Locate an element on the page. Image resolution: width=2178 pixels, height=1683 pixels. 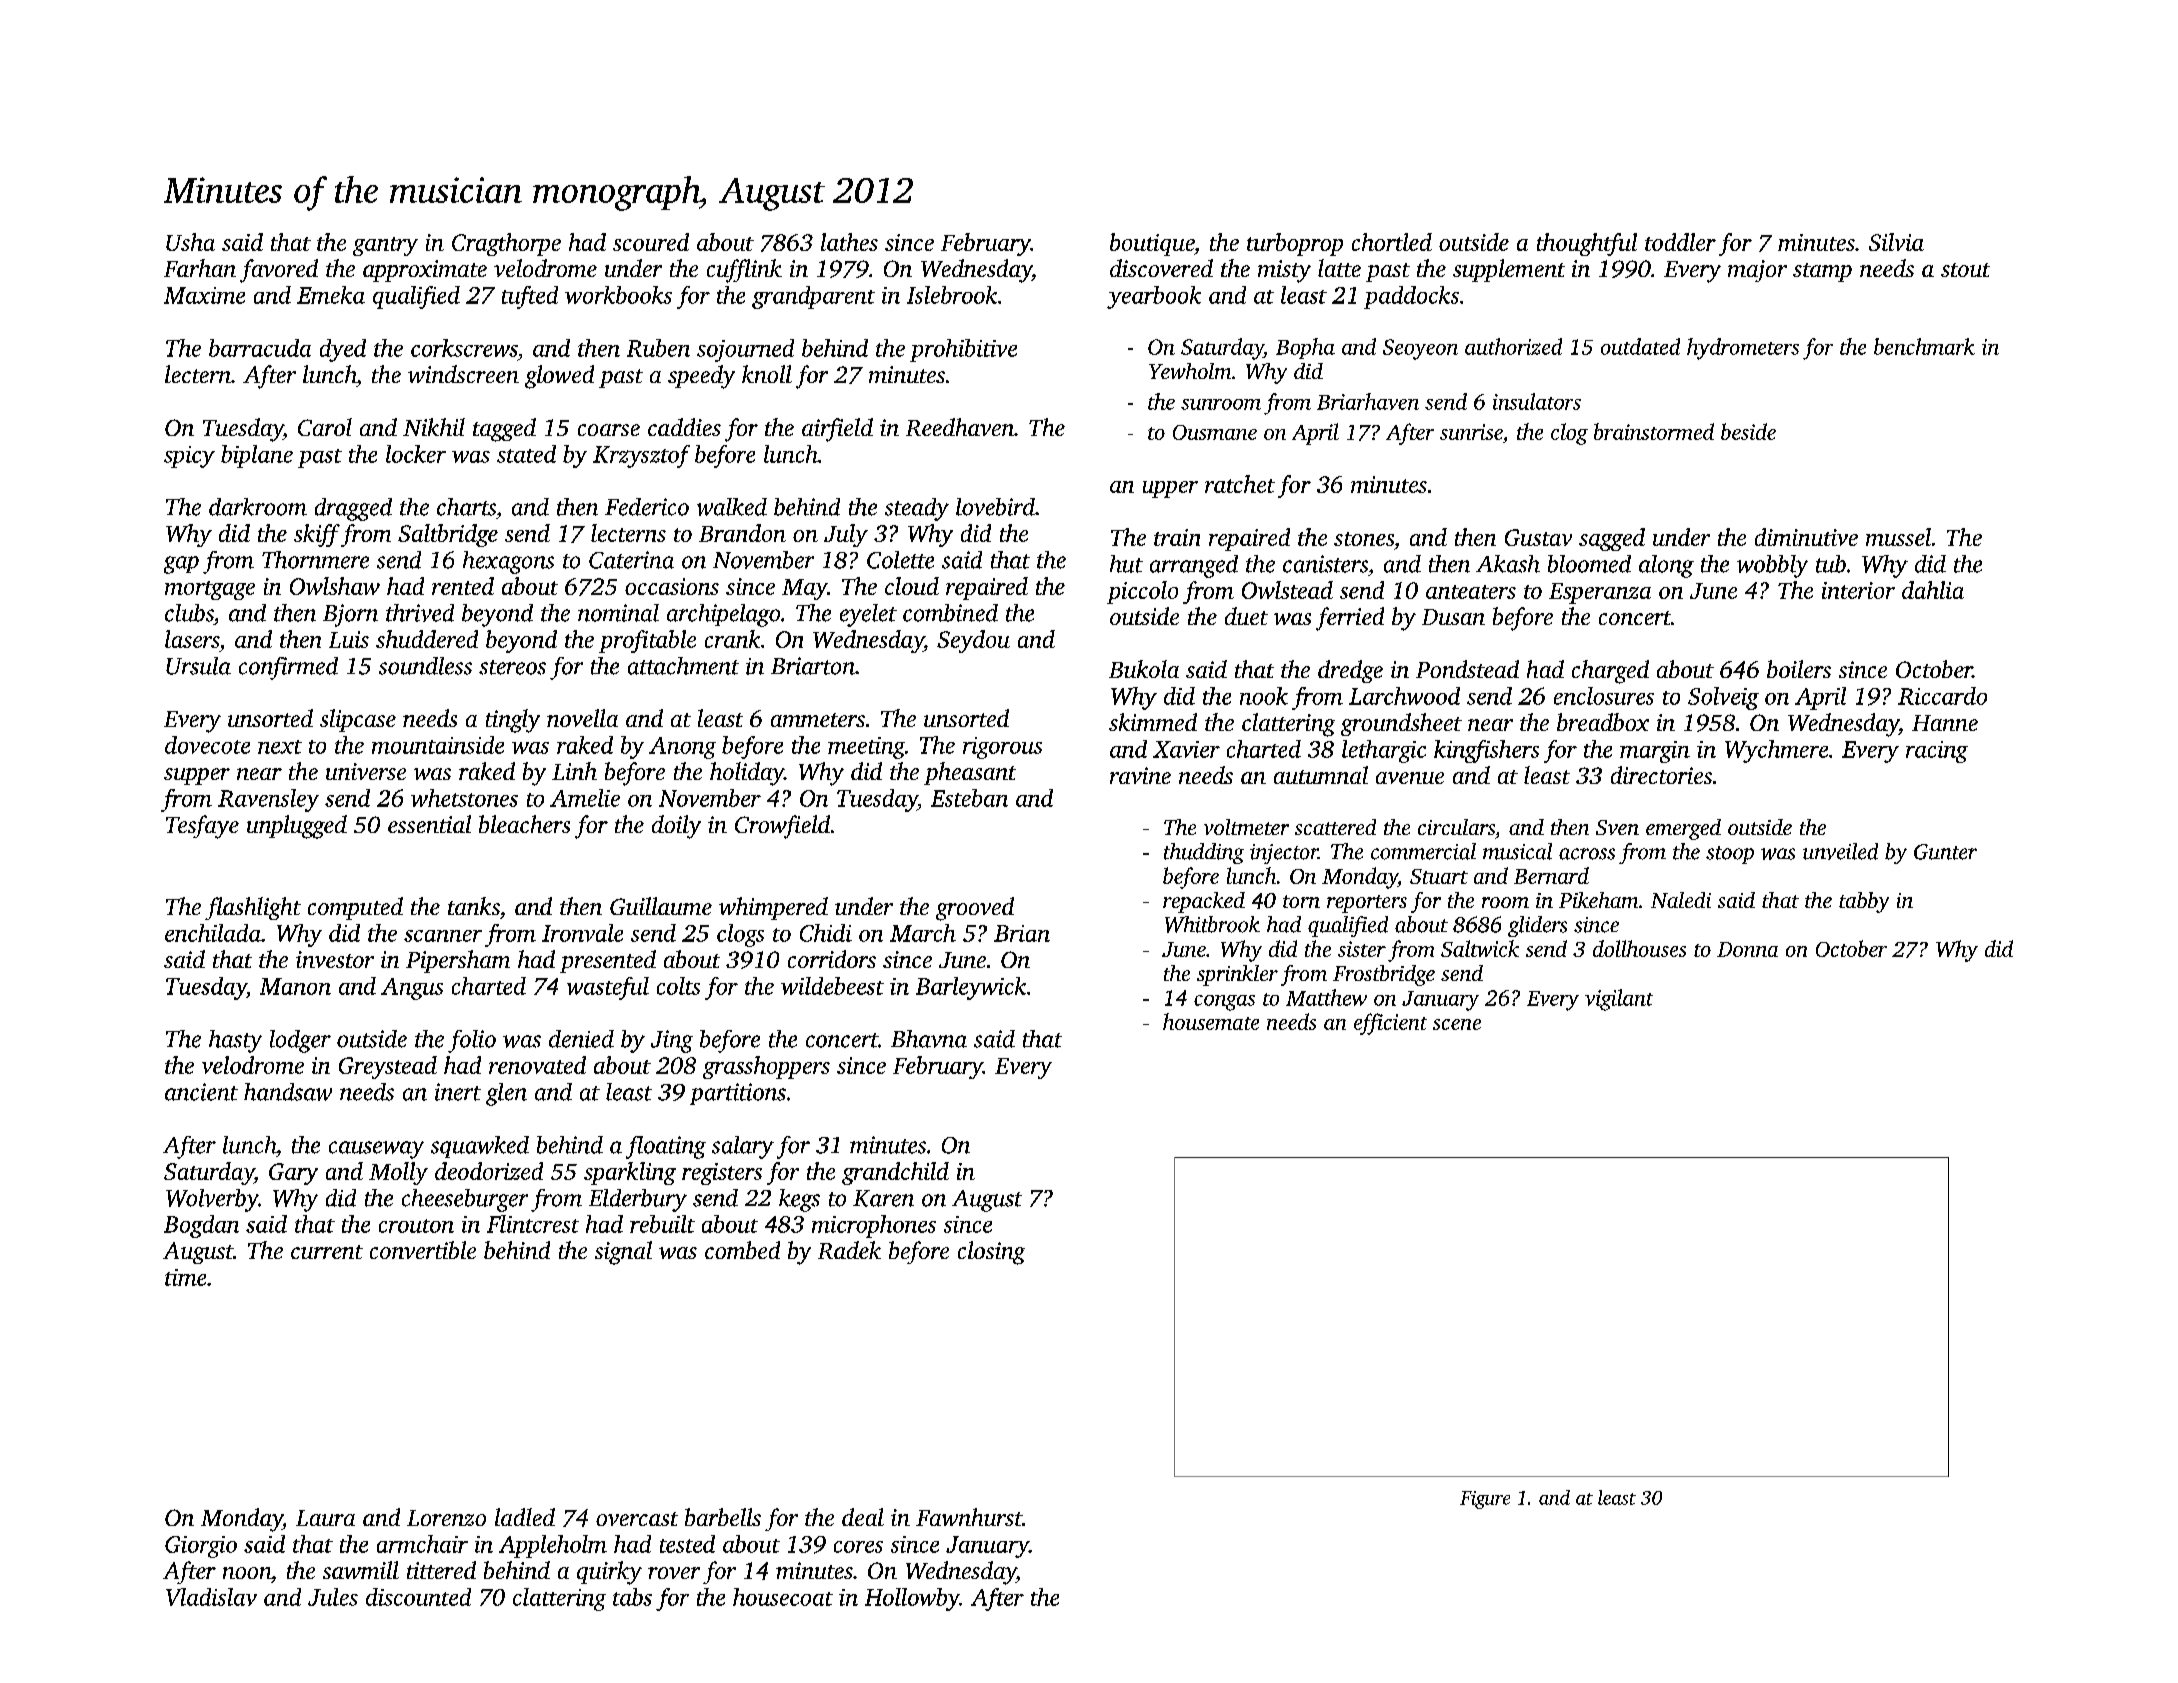
inert is located at coordinates (458, 1092).
